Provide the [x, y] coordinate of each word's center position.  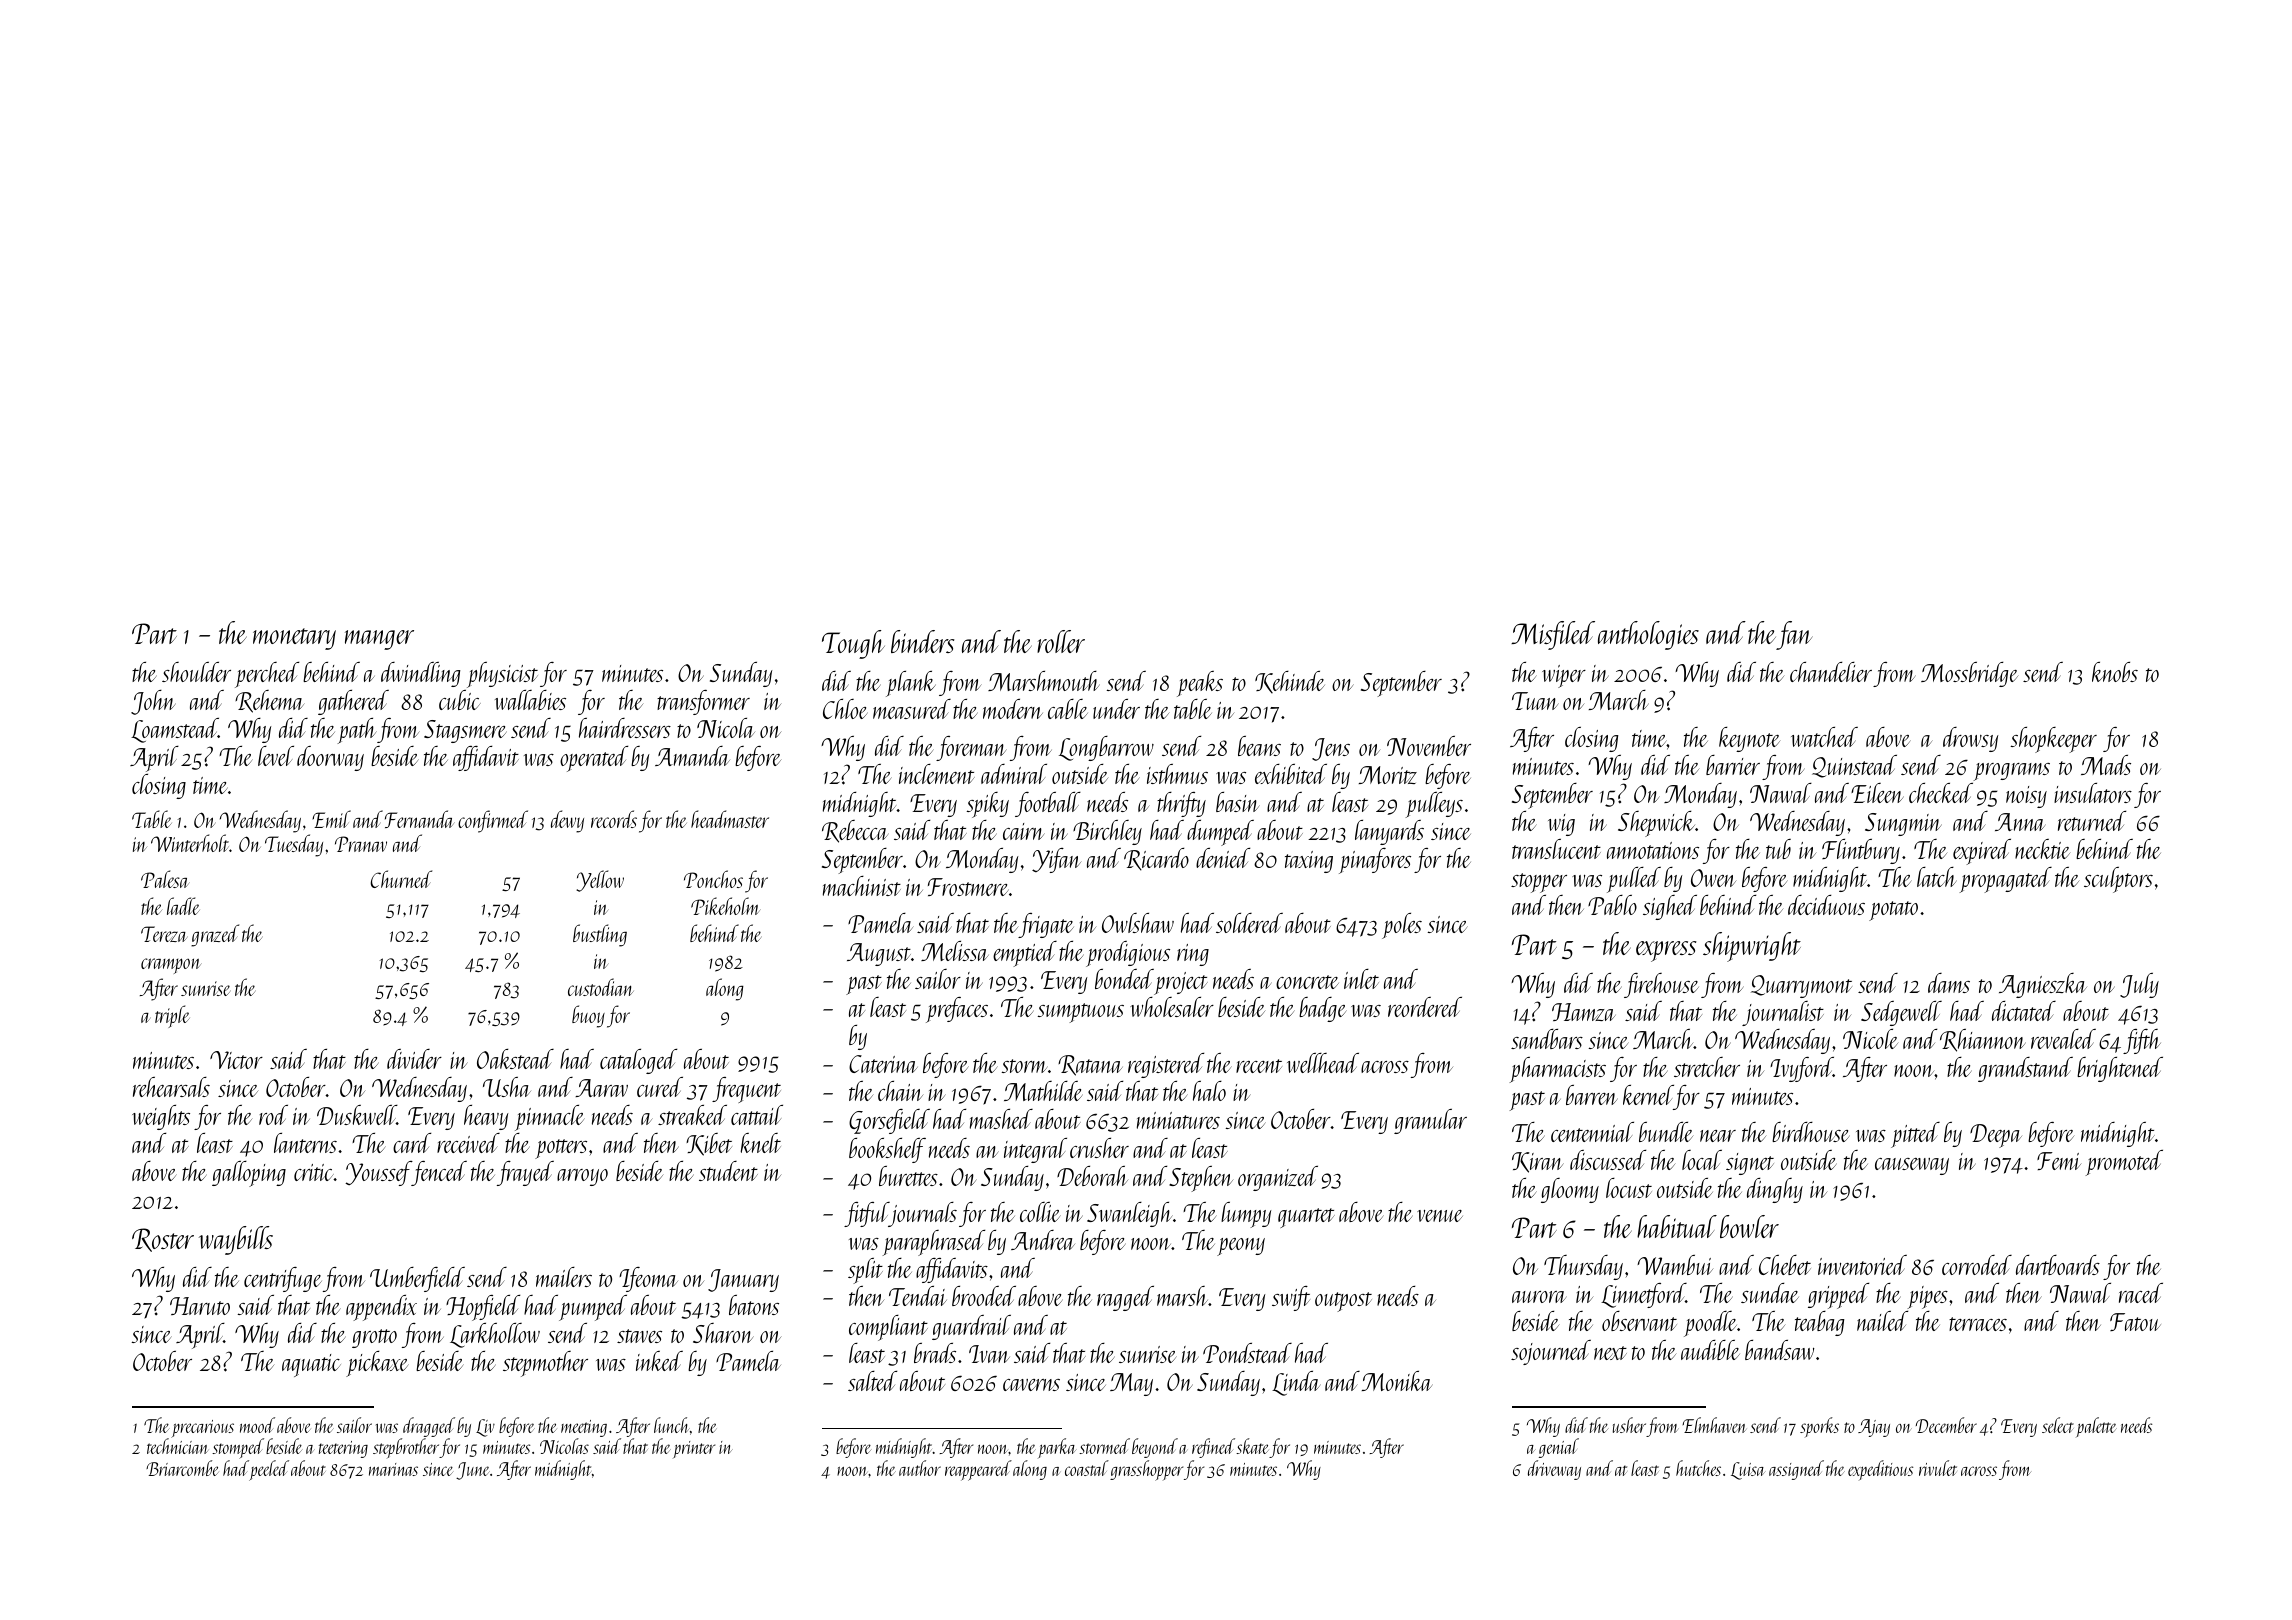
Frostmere [968, 887]
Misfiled [1553, 635]
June [473, 1471]
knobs [2115, 672]
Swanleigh [1130, 1214]
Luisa [1748, 1471]
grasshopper [1146, 1470]
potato [1893, 911]
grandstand [2025, 1069]
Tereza [164, 934]
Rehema [269, 701]
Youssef [378, 1173]
